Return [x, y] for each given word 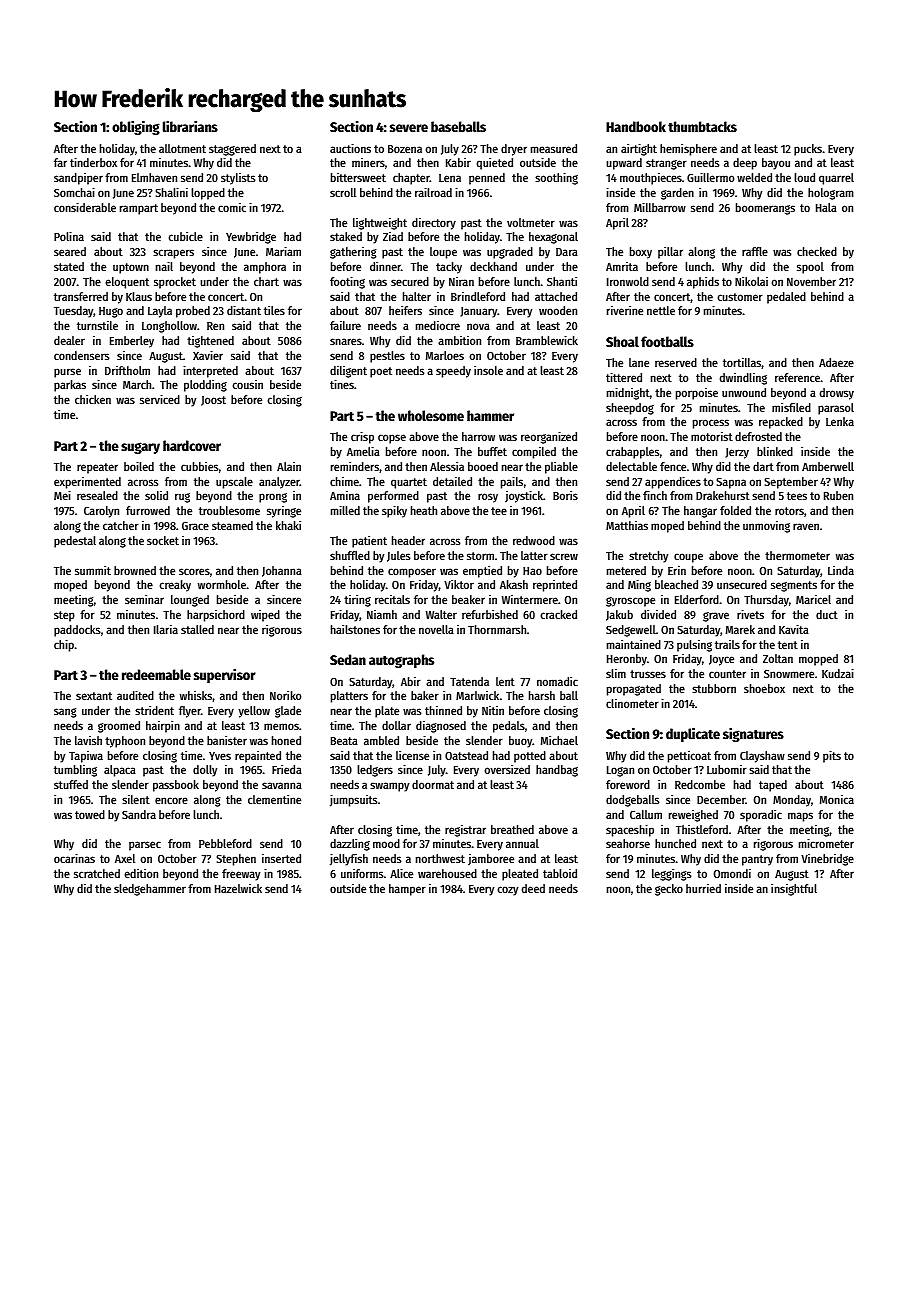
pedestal [75, 542]
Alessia [447, 466]
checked [817, 251]
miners [368, 162]
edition [141, 873]
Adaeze [836, 362]
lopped [208, 194]
